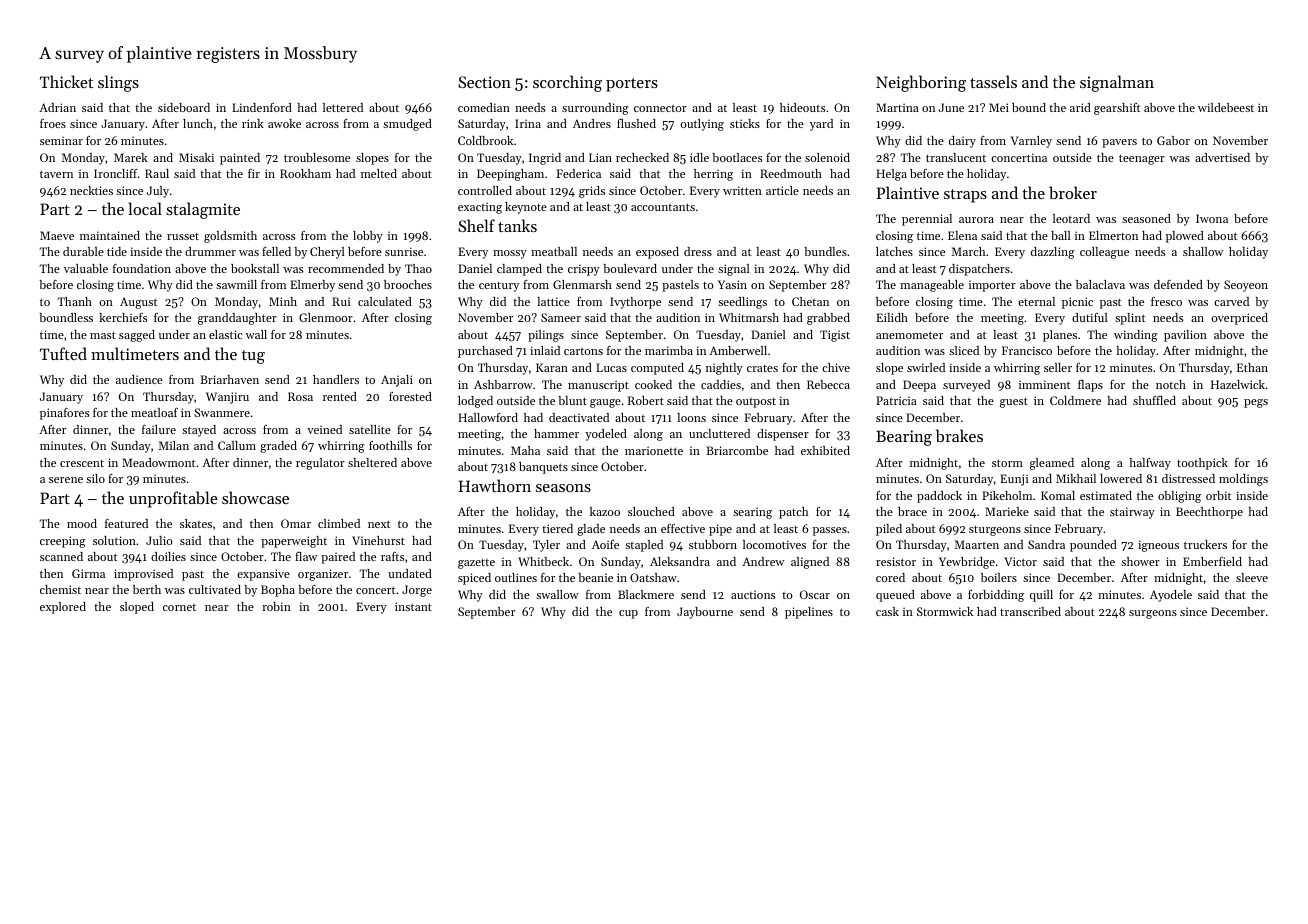 This document has height=924, width=1308. I want to click on cartons, so click(583, 351).
